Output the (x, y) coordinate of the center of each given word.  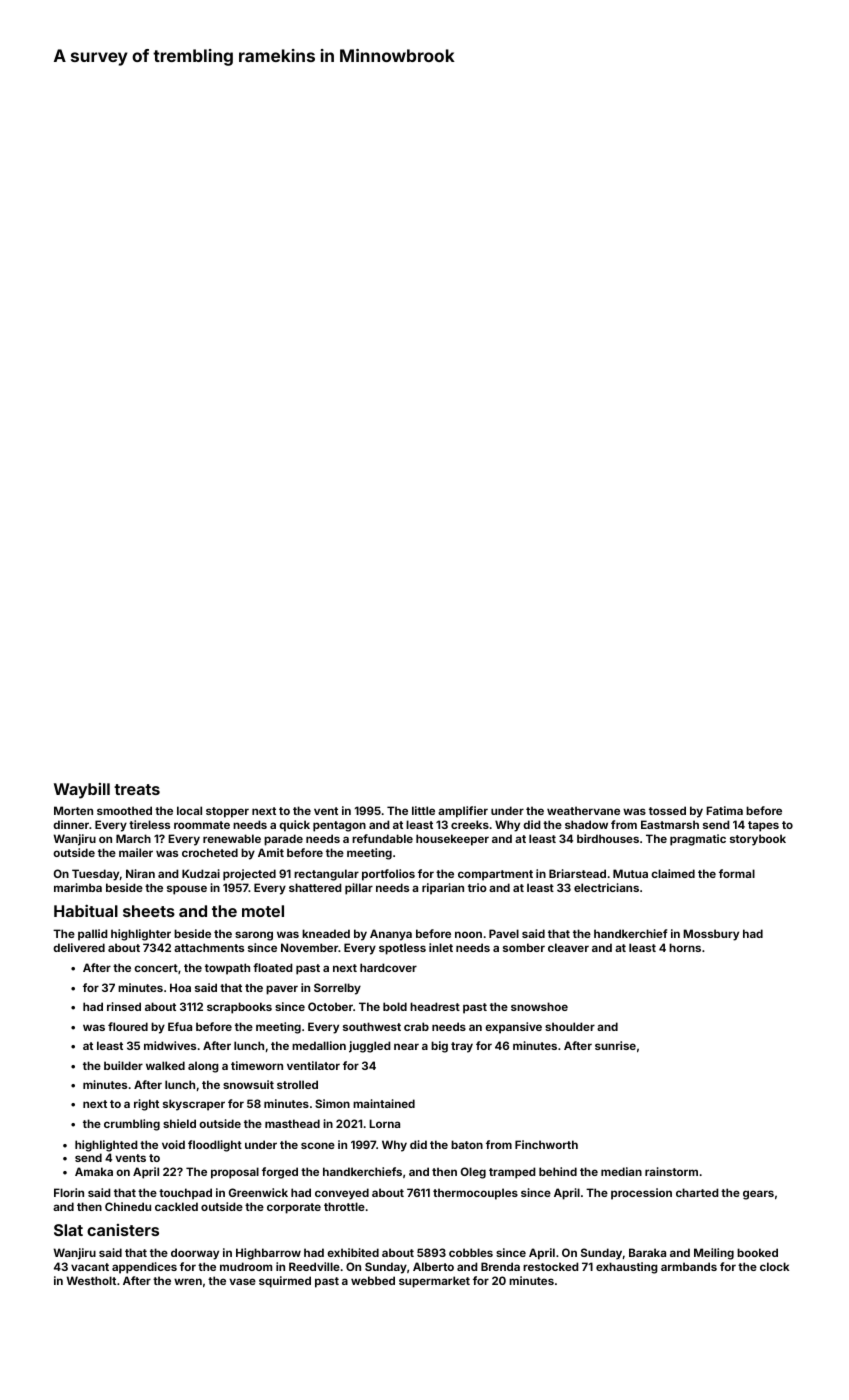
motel (263, 911)
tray (462, 1047)
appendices (144, 1268)
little (423, 810)
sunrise (615, 1045)
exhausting (627, 1268)
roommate (202, 825)
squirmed (285, 1282)
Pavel (504, 933)
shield (179, 1123)
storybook (758, 840)
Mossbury (711, 935)
